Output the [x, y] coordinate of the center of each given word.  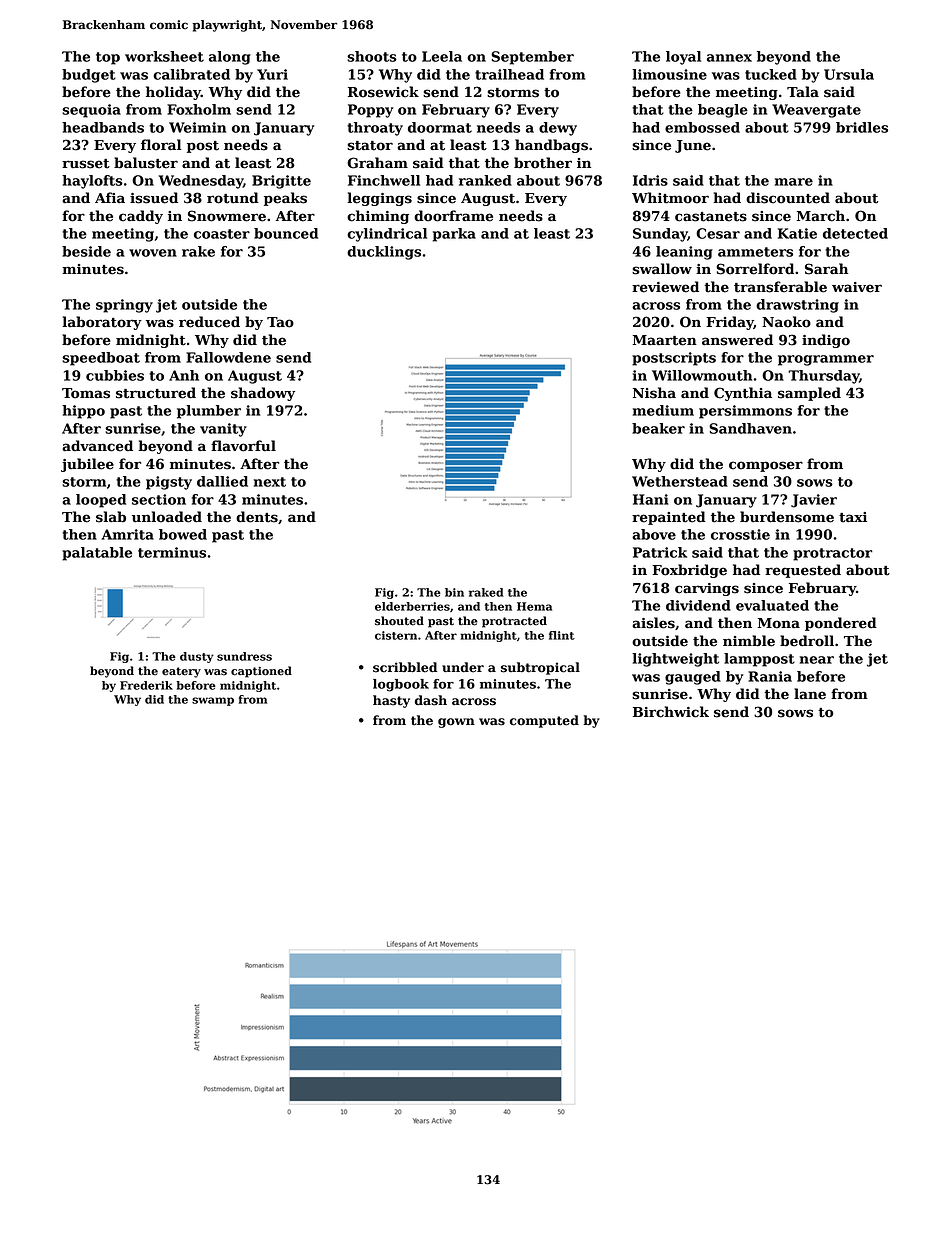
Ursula [849, 74]
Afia [110, 197]
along [230, 58]
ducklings [384, 253]
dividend [698, 605]
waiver [857, 287]
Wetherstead [680, 481]
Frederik [146, 685]
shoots [372, 56]
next [270, 482]
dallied [222, 481]
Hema [534, 606]
